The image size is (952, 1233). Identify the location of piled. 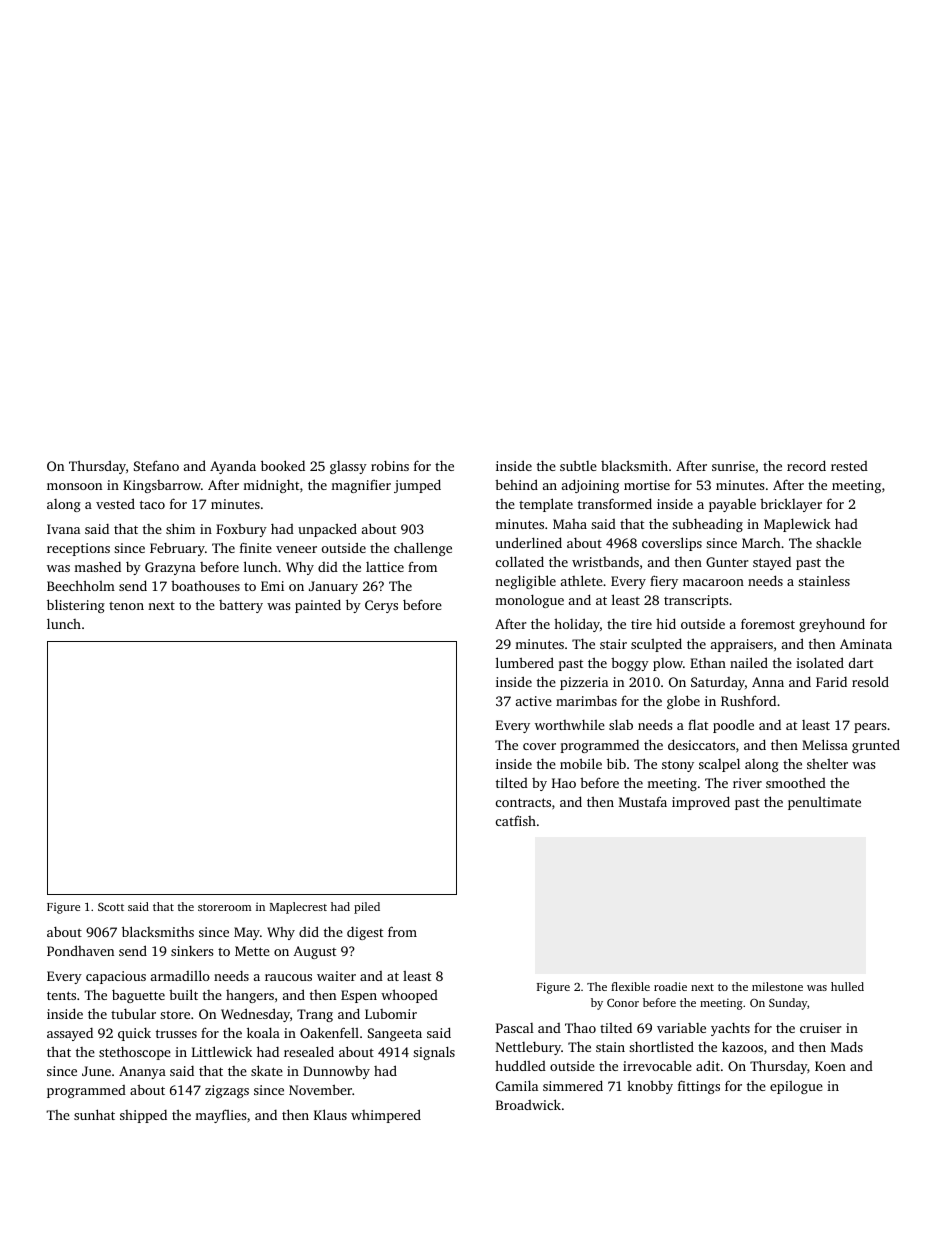
(367, 908).
